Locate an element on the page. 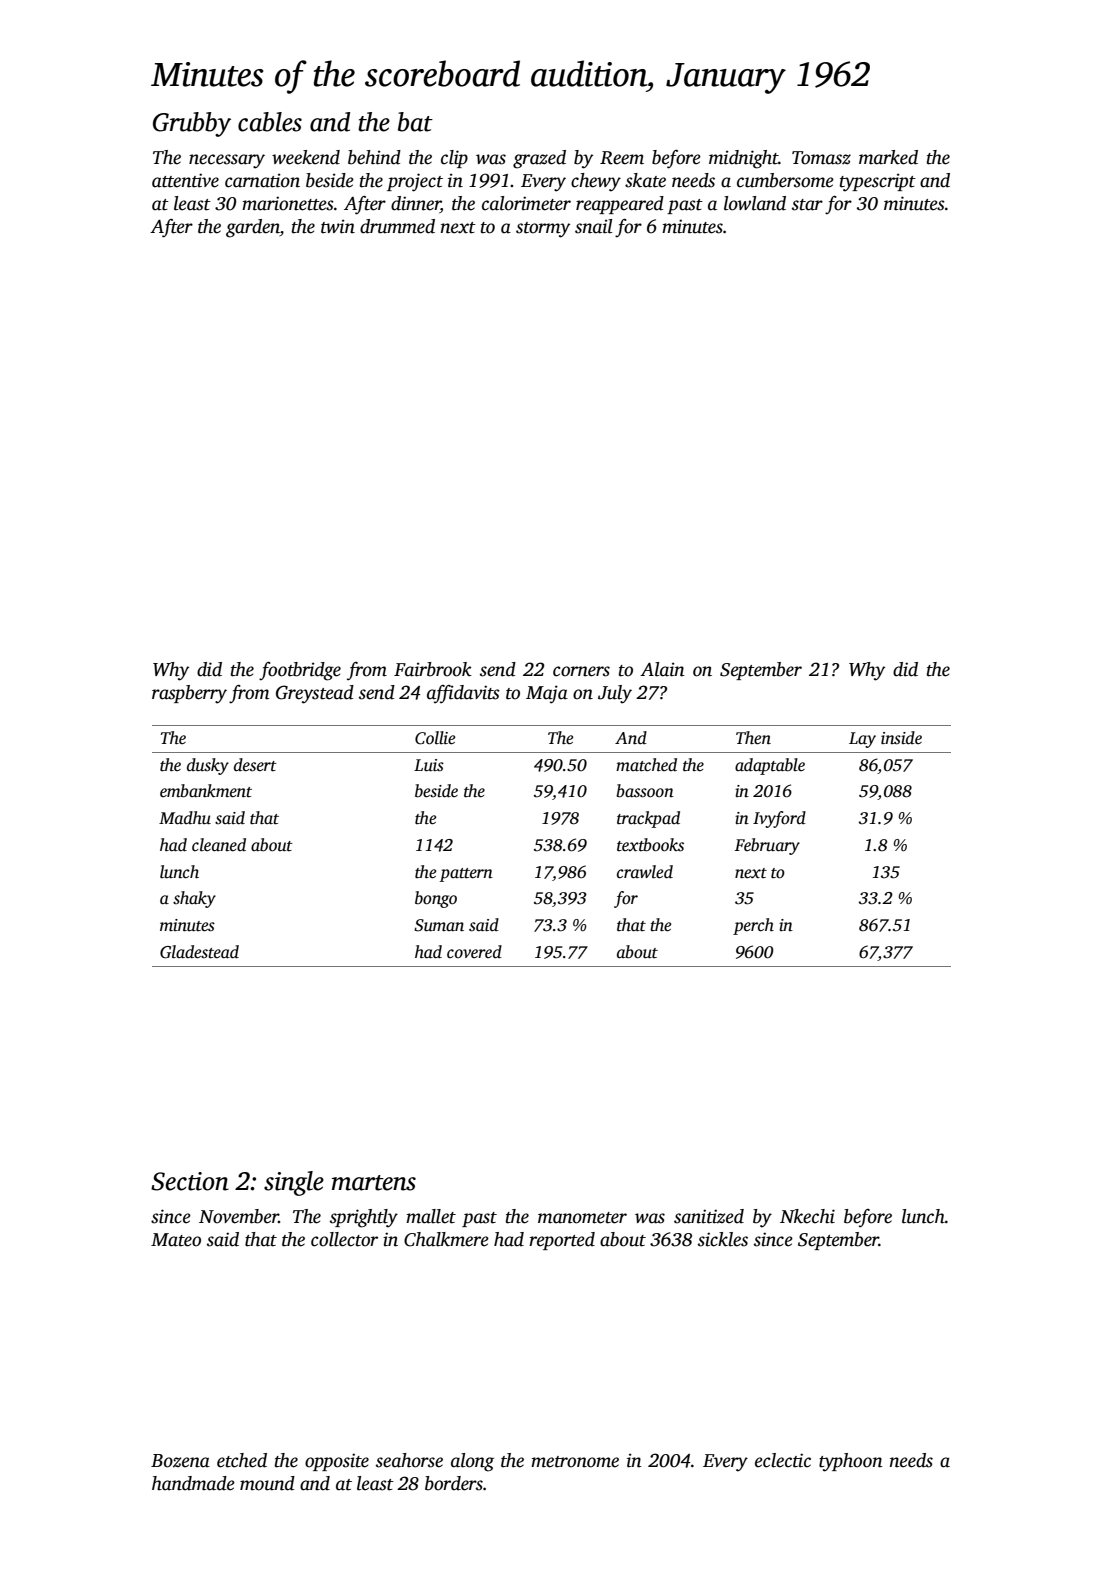 Image resolution: width=1102 pixels, height=1596 pixels. garden is located at coordinates (253, 228).
